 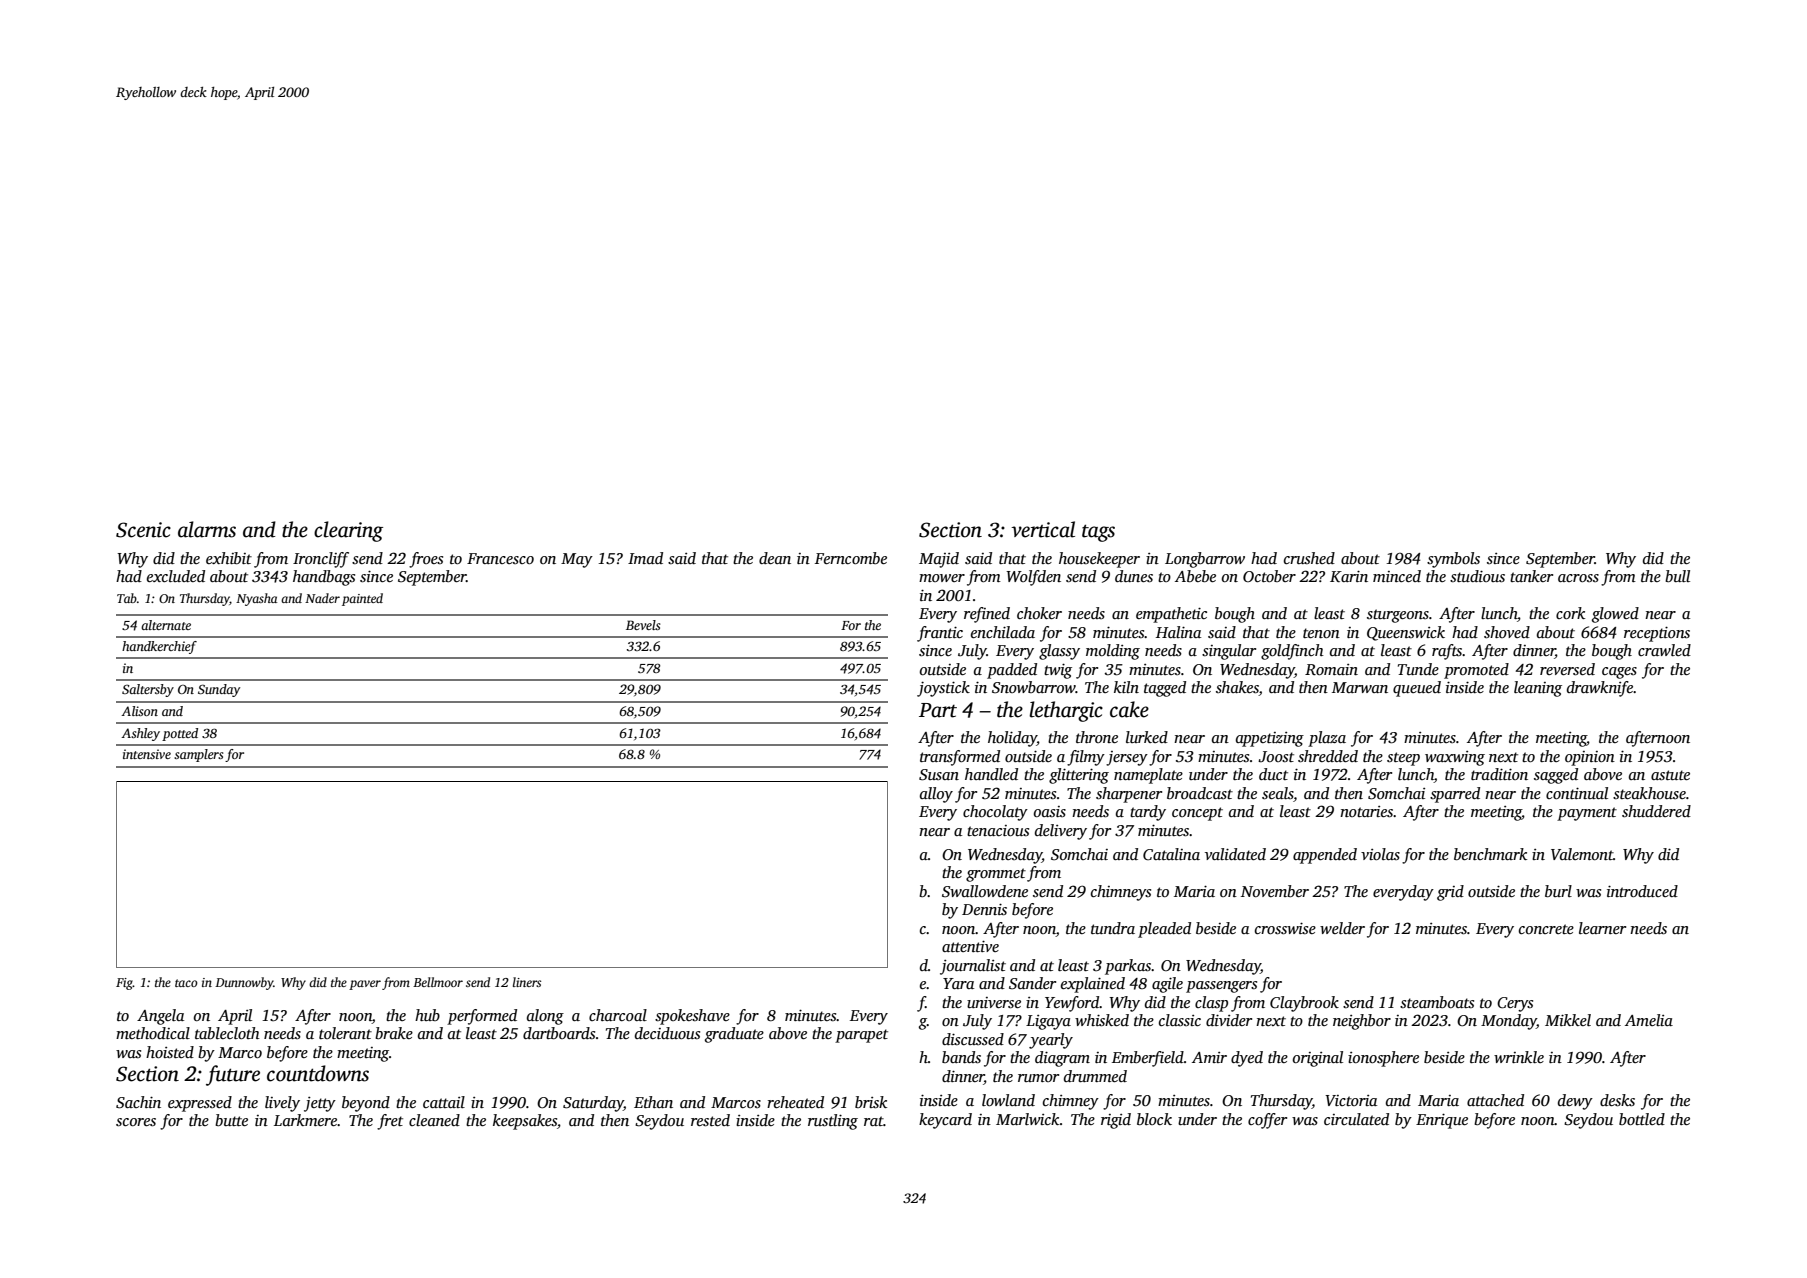 What do you see at coordinates (1677, 576) in the document?
I see `bull` at bounding box center [1677, 576].
